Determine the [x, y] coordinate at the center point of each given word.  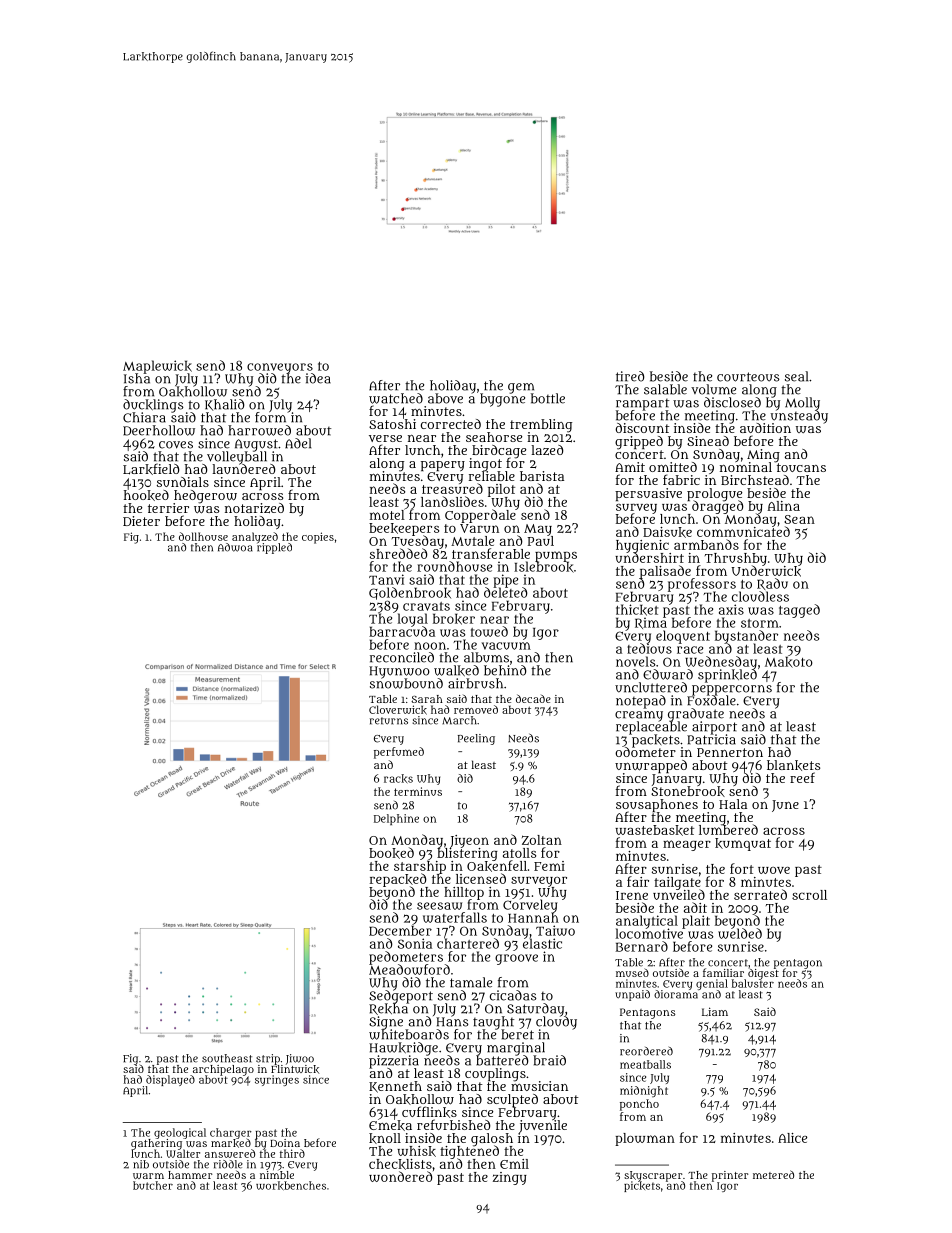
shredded [399, 553]
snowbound [406, 683]
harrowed [259, 430]
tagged [799, 611]
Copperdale [480, 516]
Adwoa [235, 547]
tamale [471, 982]
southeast [227, 1058]
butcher [153, 1185]
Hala [733, 804]
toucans [801, 467]
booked [391, 853]
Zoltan [542, 840]
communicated [743, 532]
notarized [254, 508]
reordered [646, 1051]
